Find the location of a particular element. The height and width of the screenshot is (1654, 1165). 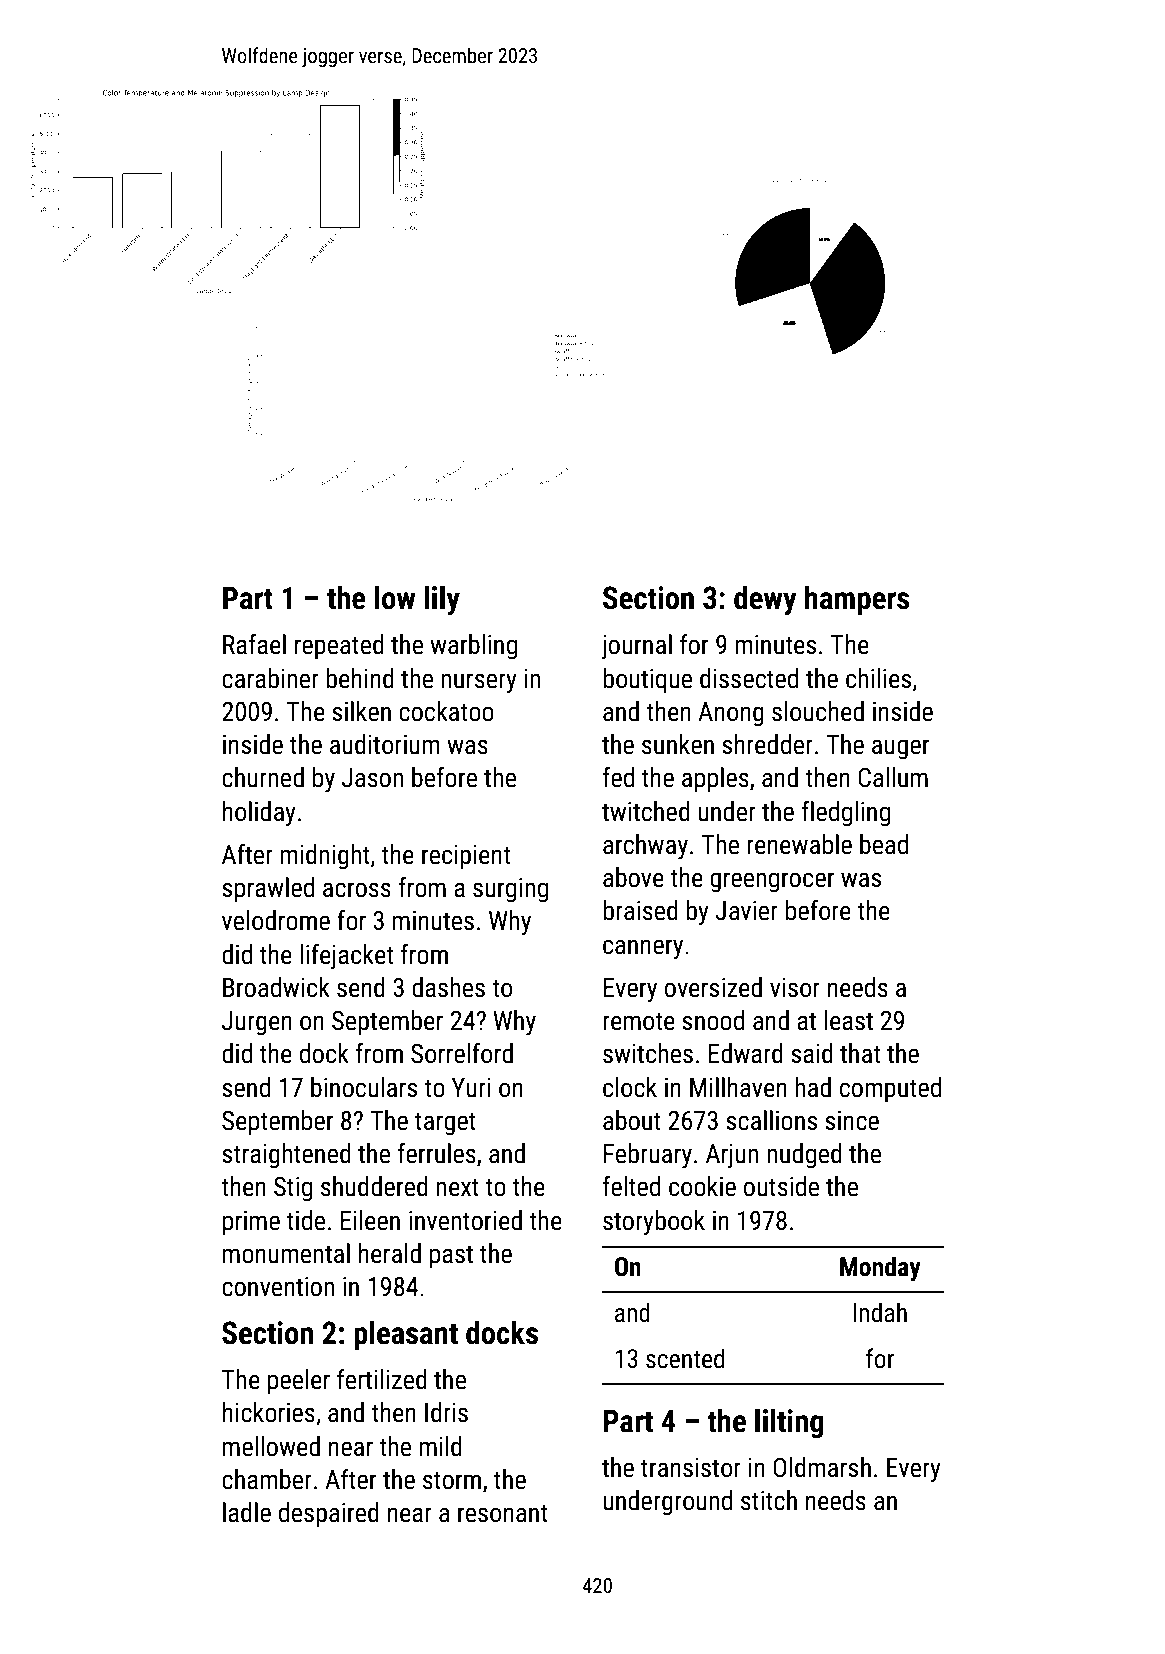

outside is located at coordinates (781, 1186).
